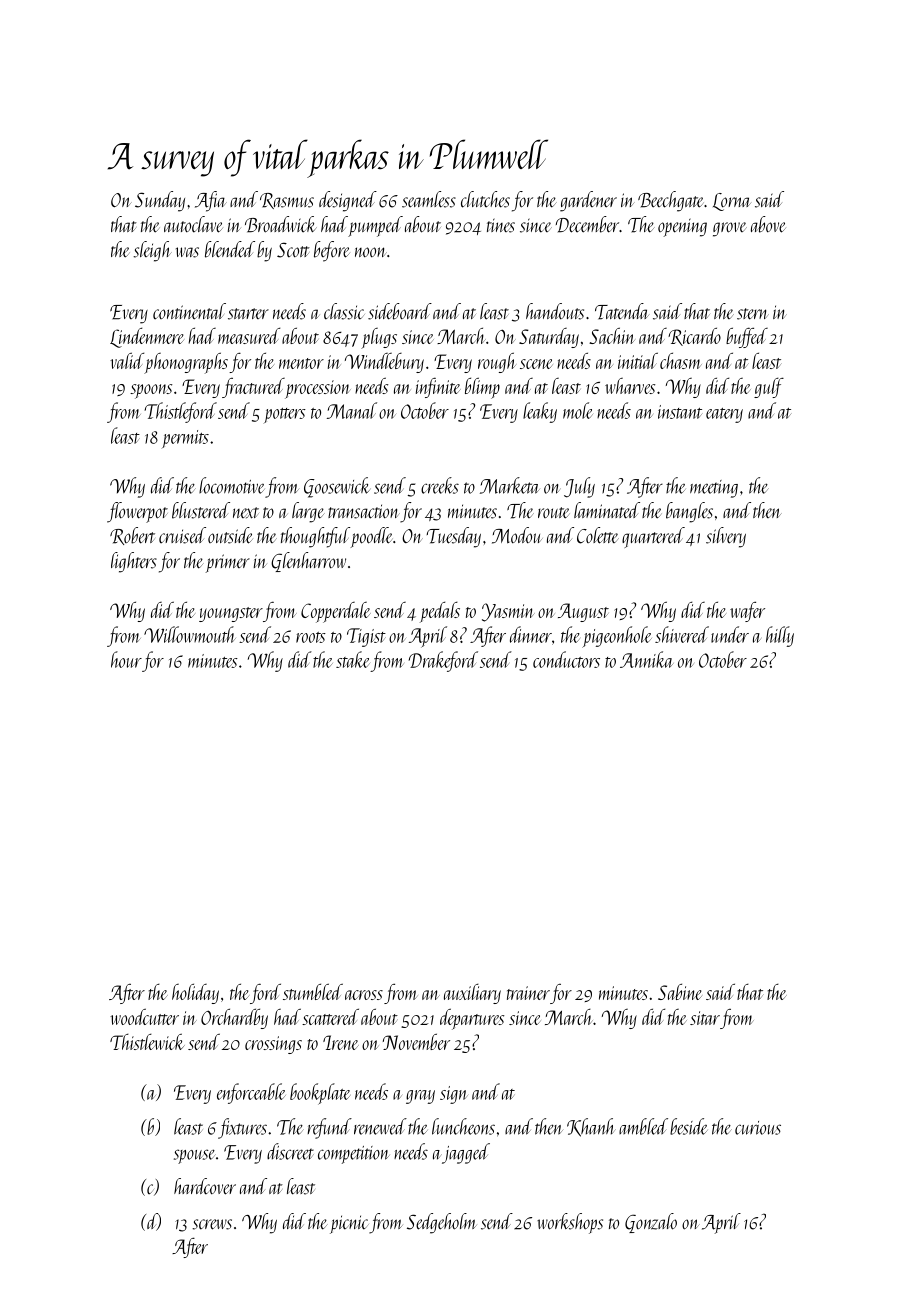 This page has width=908, height=1316. I want to click on roots, so click(311, 637).
